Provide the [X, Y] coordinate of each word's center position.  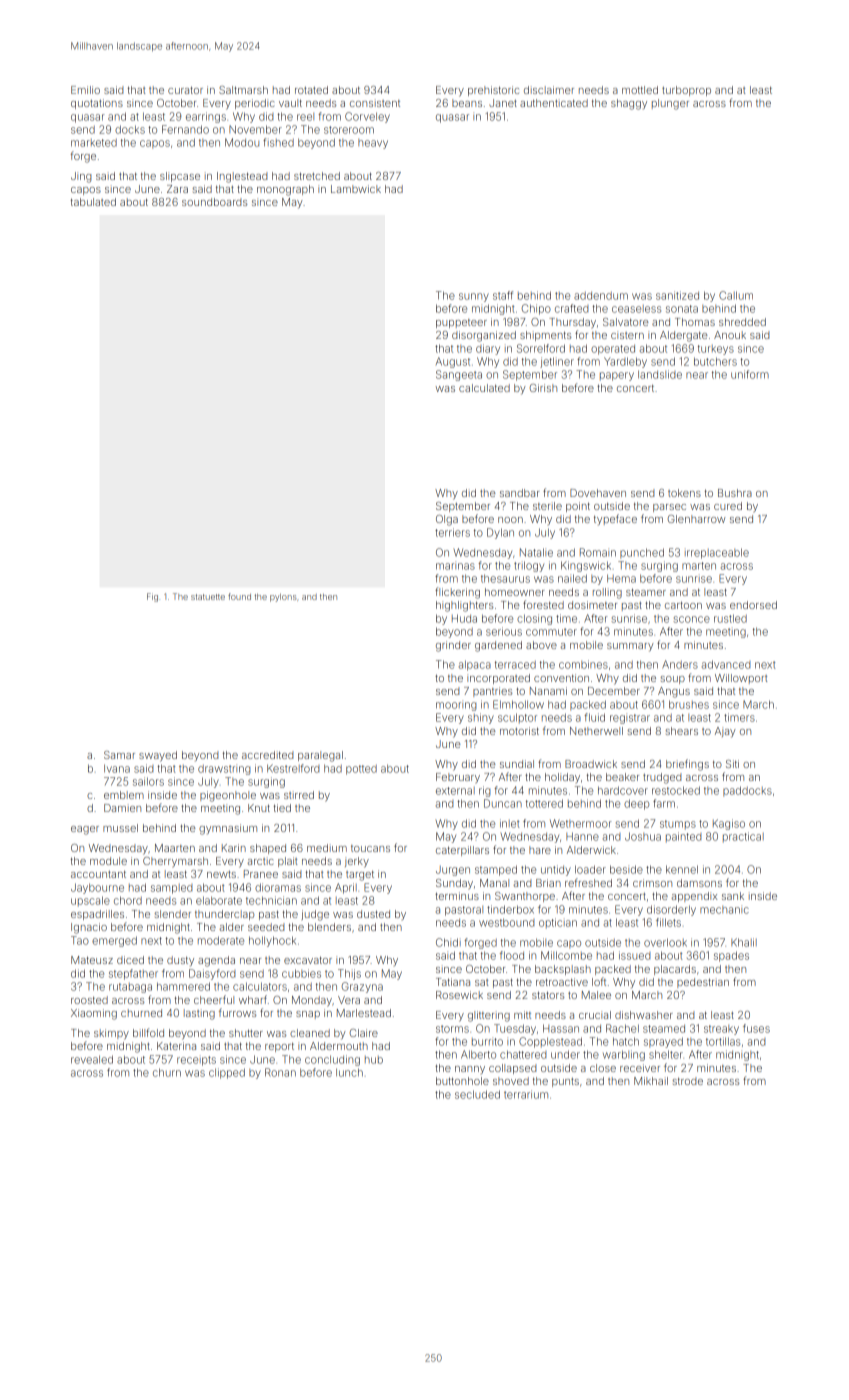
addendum [601, 296]
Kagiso [729, 824]
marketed [94, 143]
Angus [674, 692]
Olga [447, 520]
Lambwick [356, 189]
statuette [208, 597]
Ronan [280, 1072]
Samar [119, 755]
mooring [456, 706]
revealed [92, 1059]
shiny [481, 718]
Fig [152, 597]
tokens [684, 493]
